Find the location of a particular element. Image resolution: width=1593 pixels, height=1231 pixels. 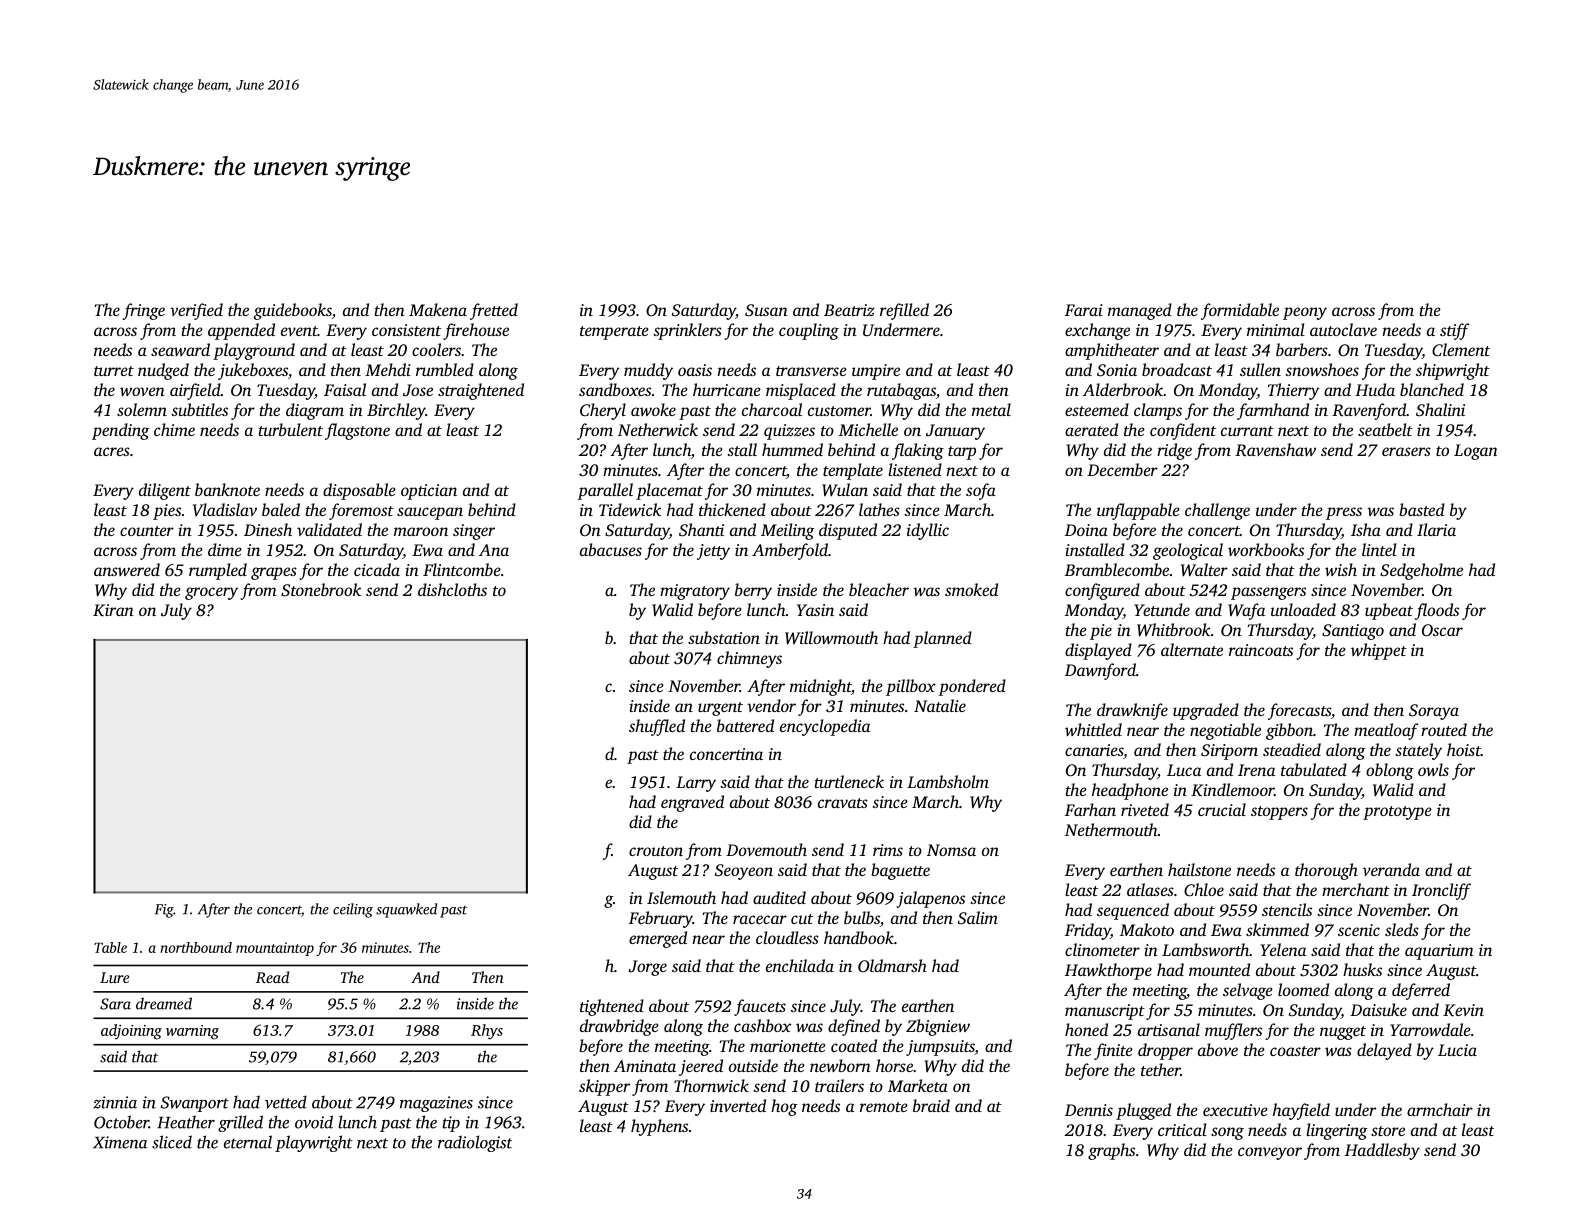

audited is located at coordinates (779, 897).
